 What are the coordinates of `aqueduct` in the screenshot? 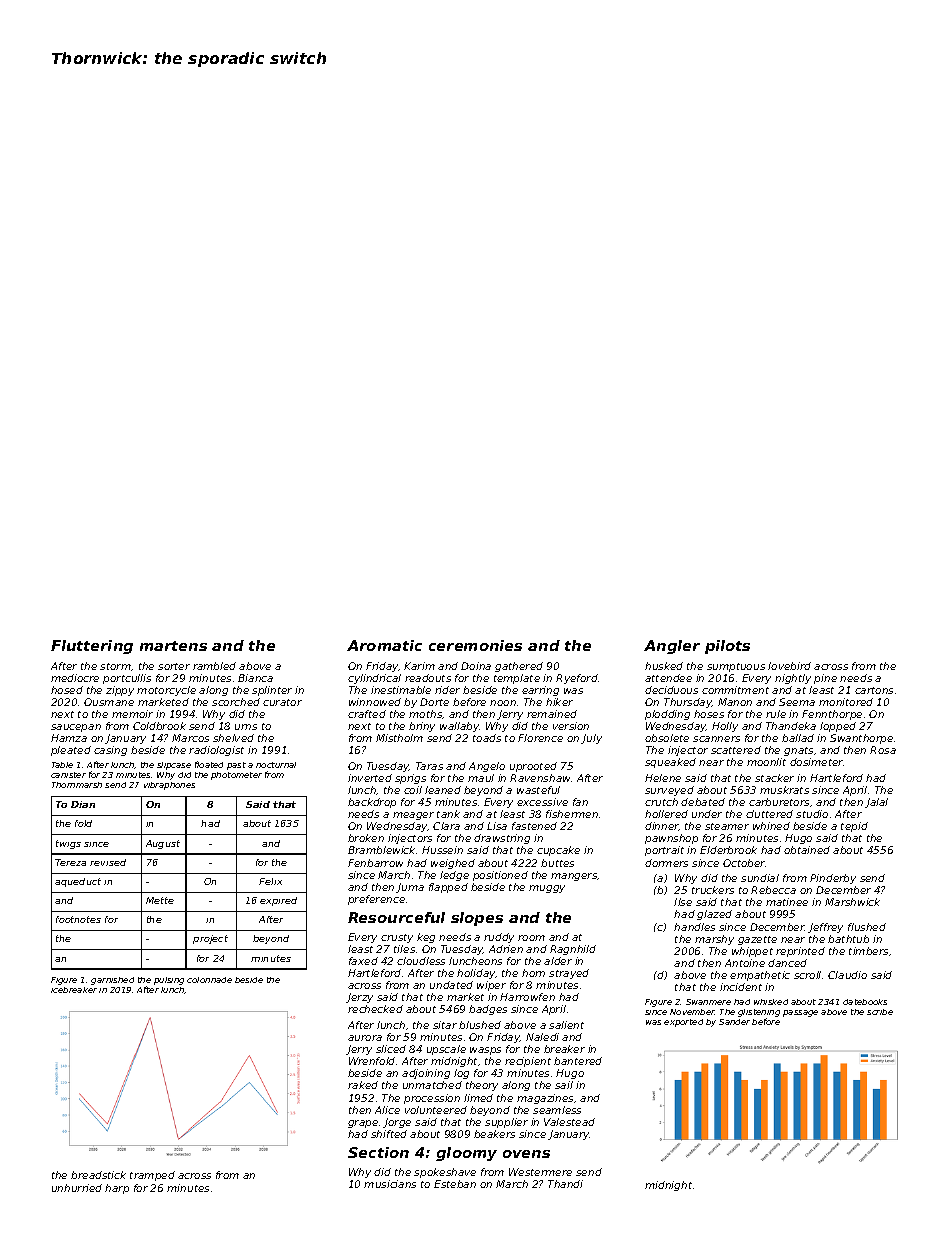 It's located at (78, 882).
